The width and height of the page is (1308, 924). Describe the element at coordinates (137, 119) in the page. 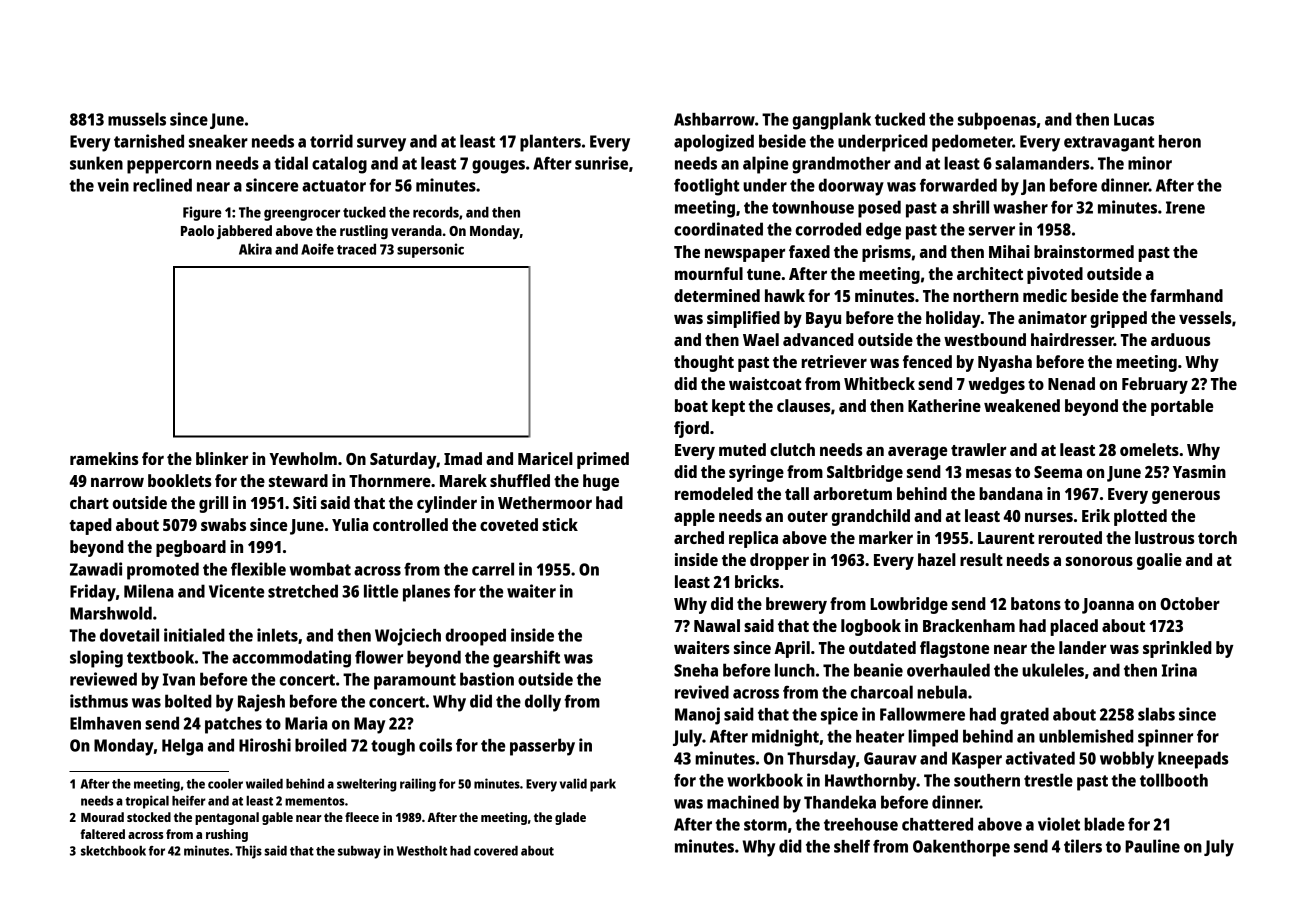

I see `mussels` at that location.
